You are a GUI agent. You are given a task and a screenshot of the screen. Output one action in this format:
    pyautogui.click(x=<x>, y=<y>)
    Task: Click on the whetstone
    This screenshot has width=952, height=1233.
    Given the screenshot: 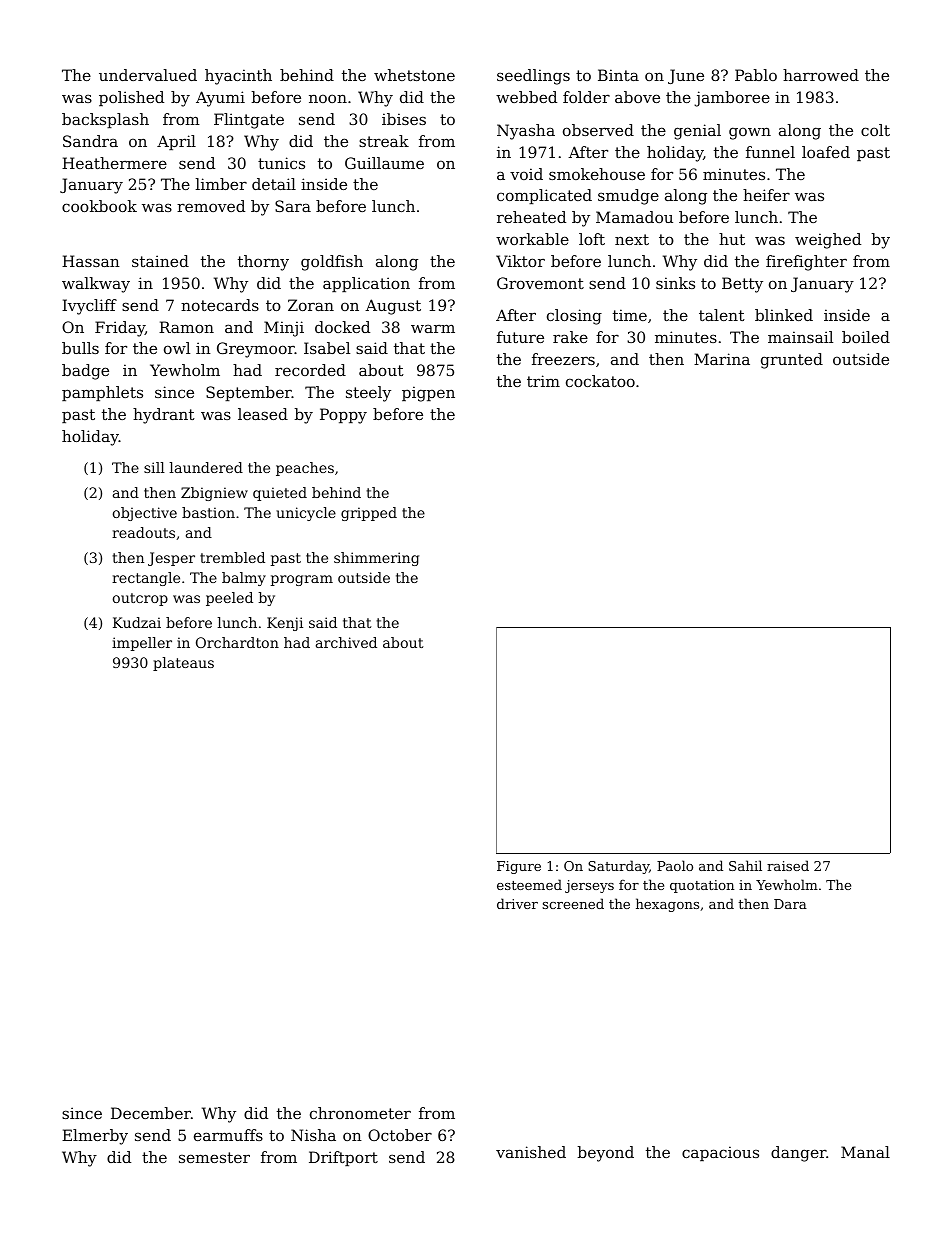 What is the action you would take?
    pyautogui.click(x=414, y=75)
